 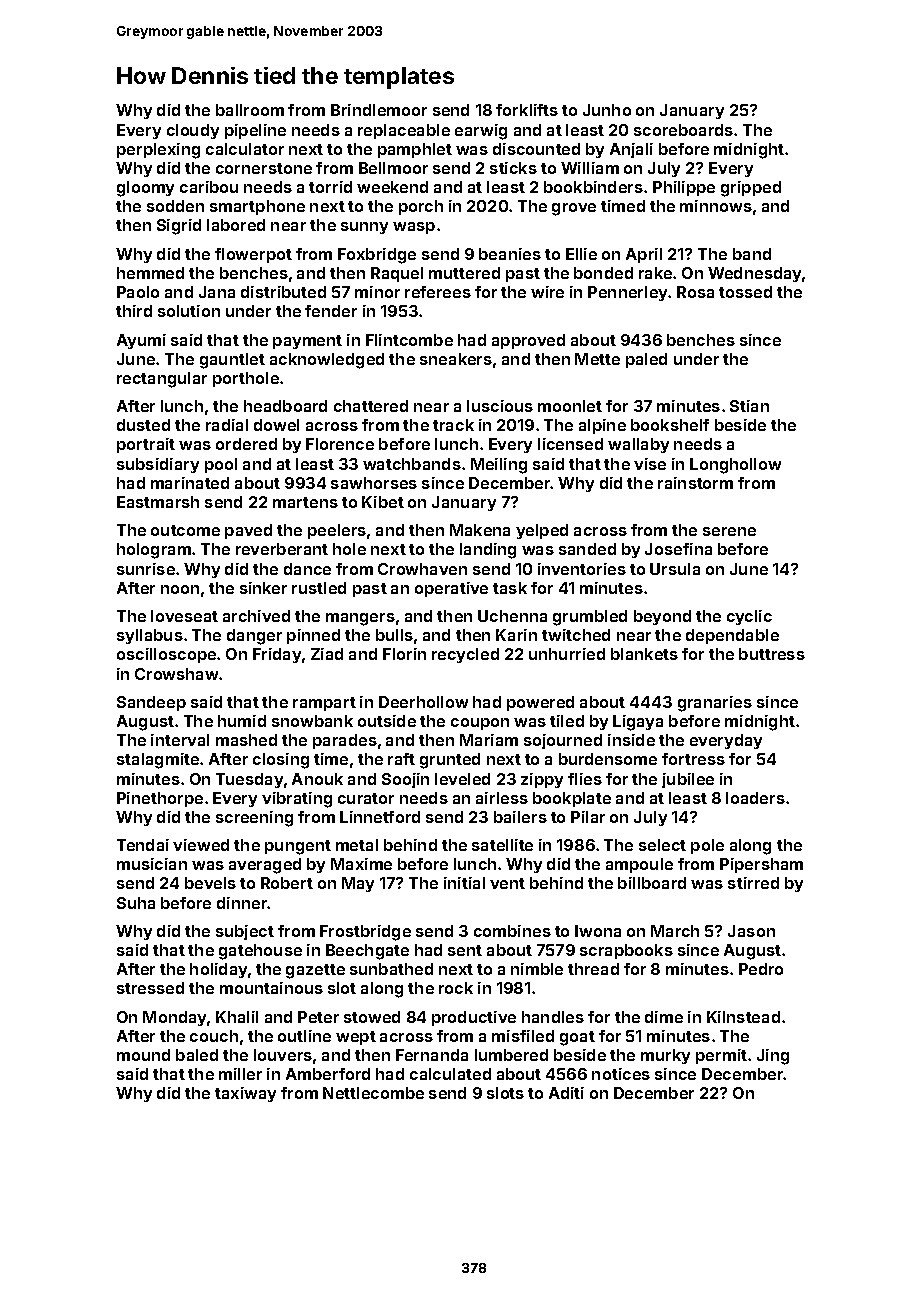 I want to click on scrapbooks, so click(x=626, y=951).
